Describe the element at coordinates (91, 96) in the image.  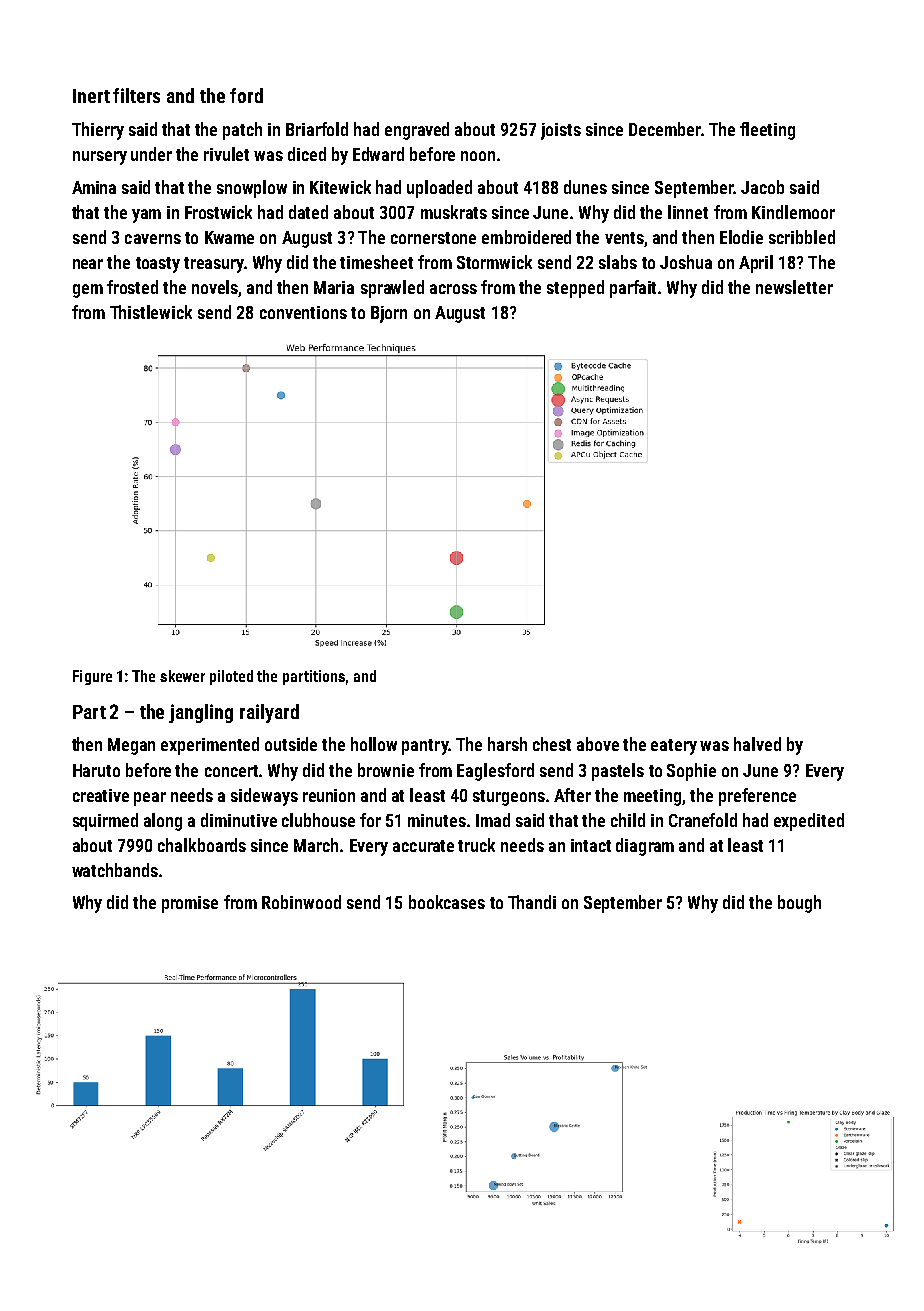
I see `Inert` at that location.
